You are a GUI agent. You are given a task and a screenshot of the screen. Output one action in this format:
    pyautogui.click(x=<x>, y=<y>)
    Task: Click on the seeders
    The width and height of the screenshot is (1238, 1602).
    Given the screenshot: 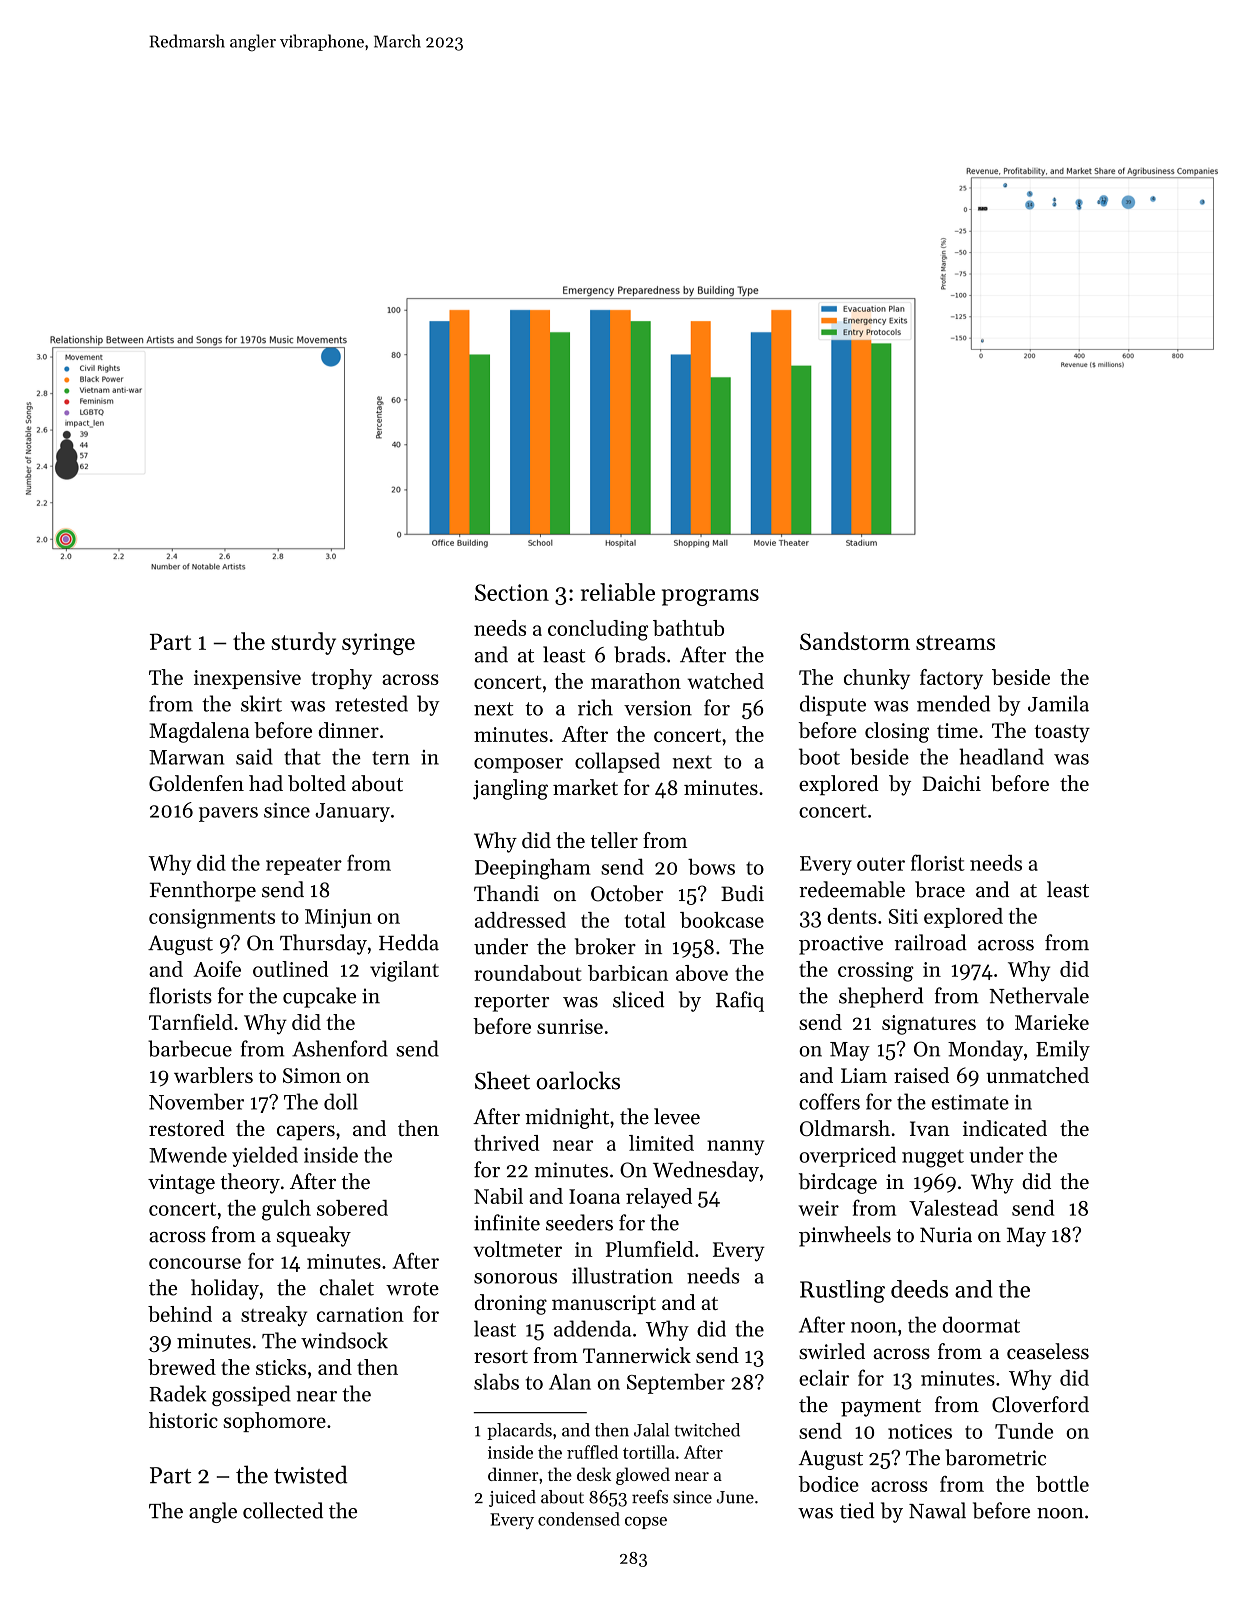 What is the action you would take?
    pyautogui.click(x=579, y=1222)
